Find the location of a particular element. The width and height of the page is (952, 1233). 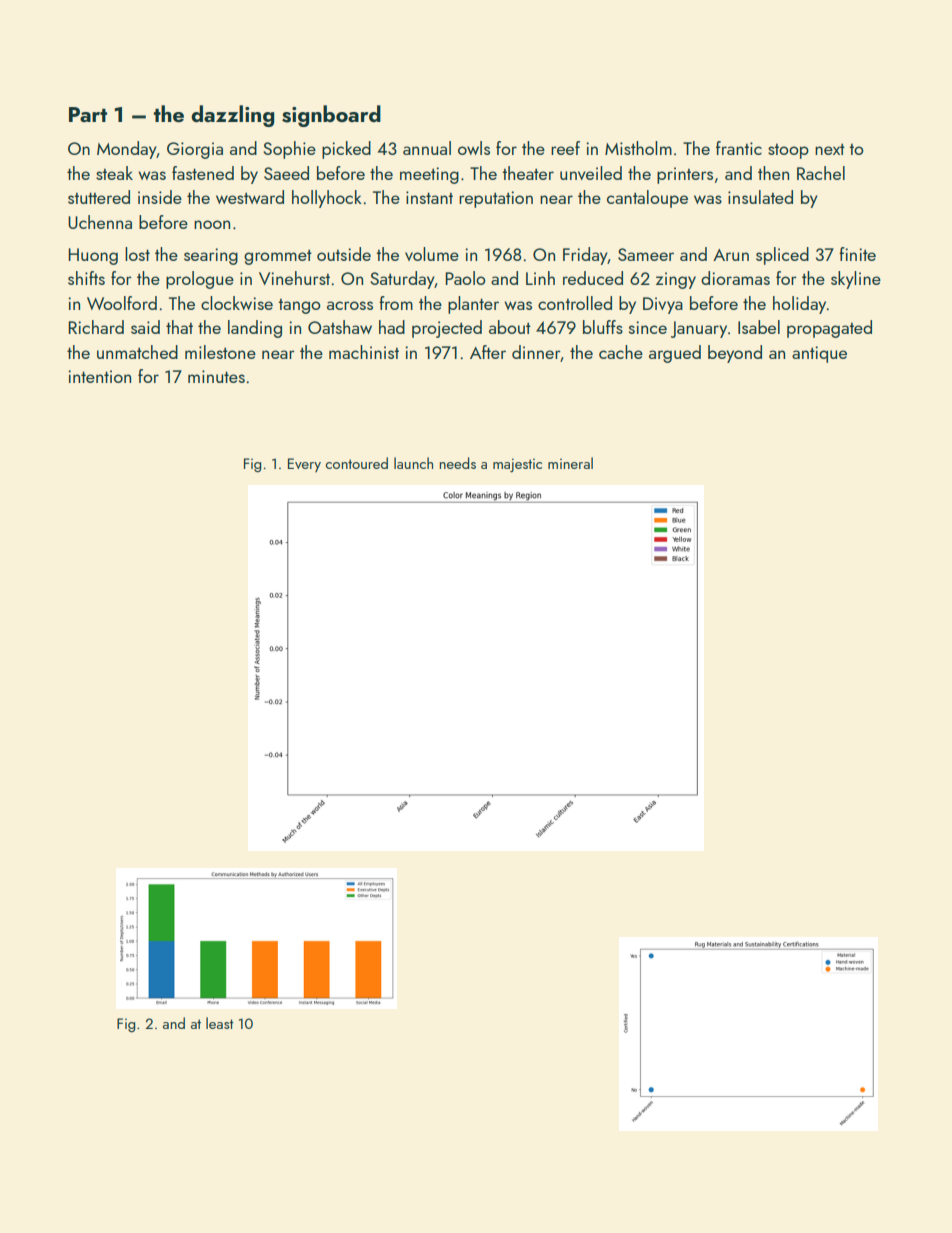

mineral is located at coordinates (570, 463).
